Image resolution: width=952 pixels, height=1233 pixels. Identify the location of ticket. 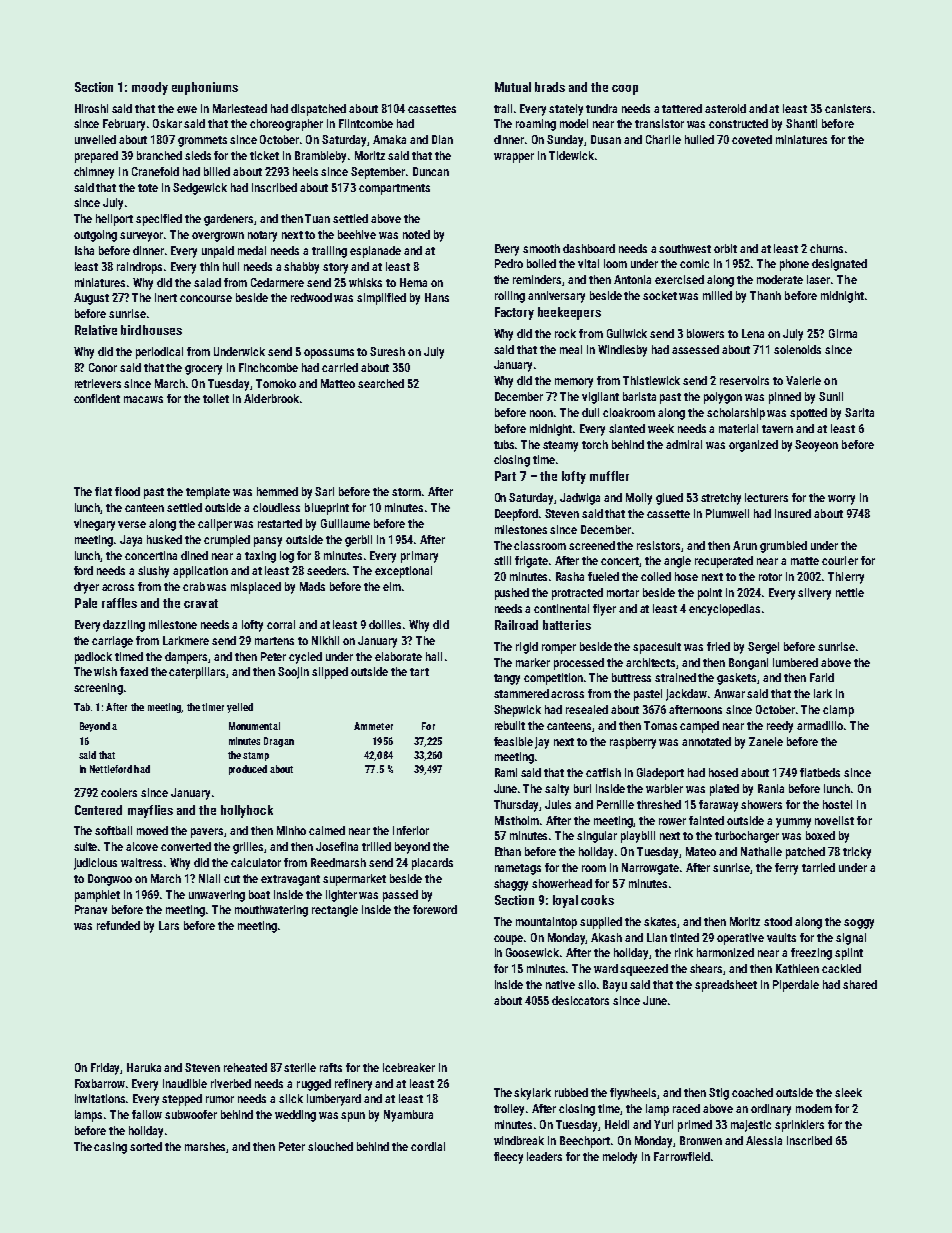
(264, 155).
